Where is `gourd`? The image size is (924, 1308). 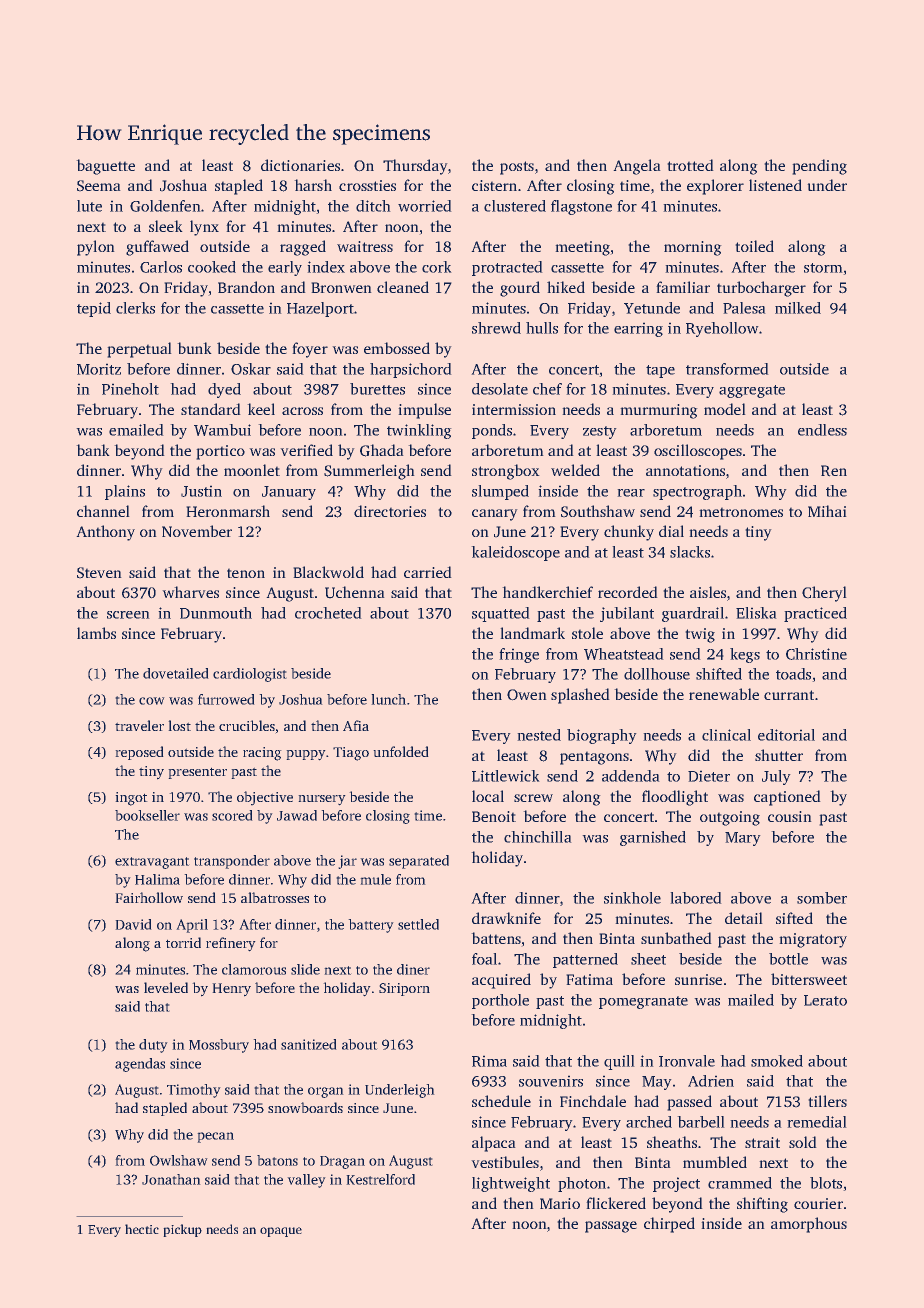
gourd is located at coordinates (520, 289).
